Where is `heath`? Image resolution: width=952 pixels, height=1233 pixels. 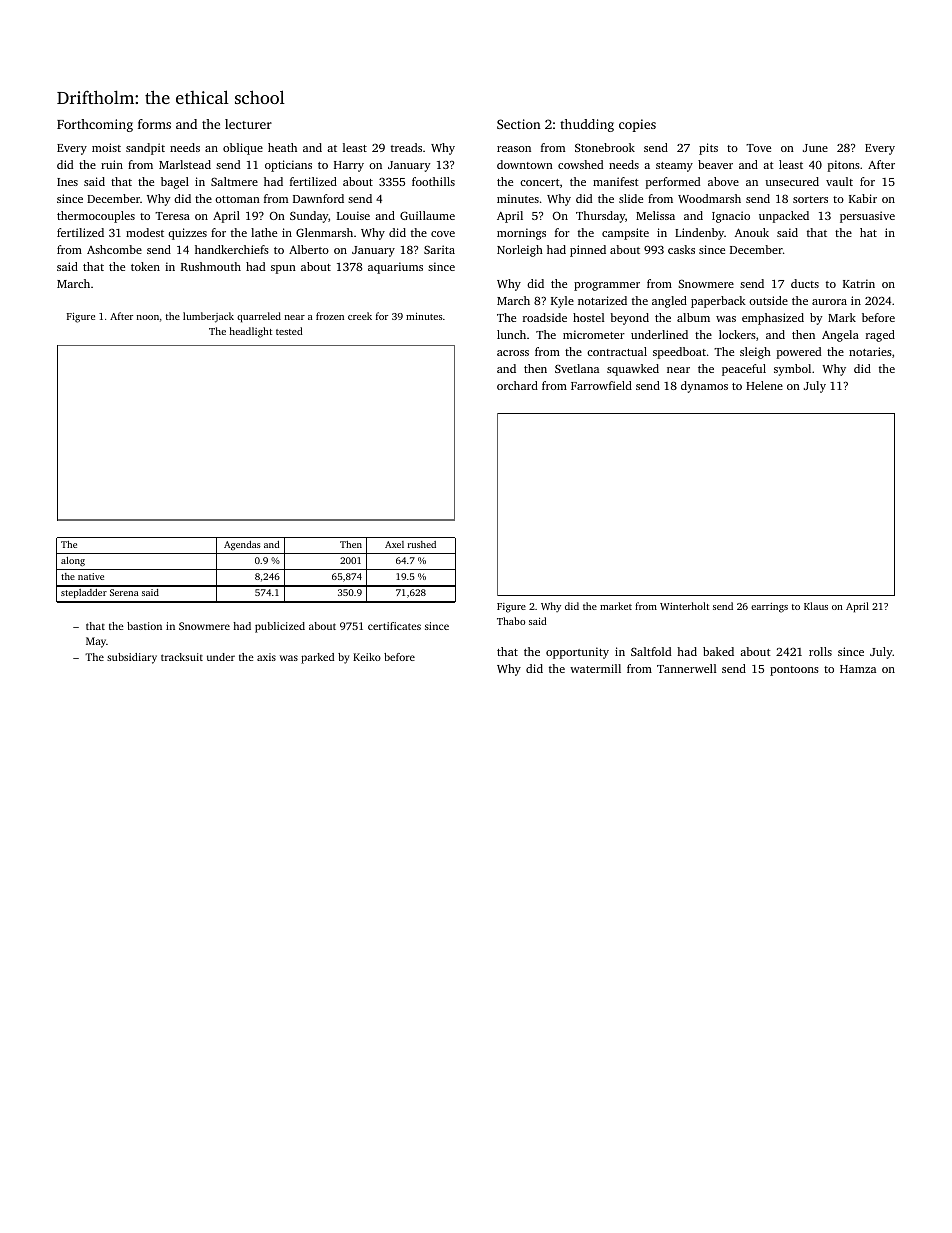
heath is located at coordinates (282, 147).
